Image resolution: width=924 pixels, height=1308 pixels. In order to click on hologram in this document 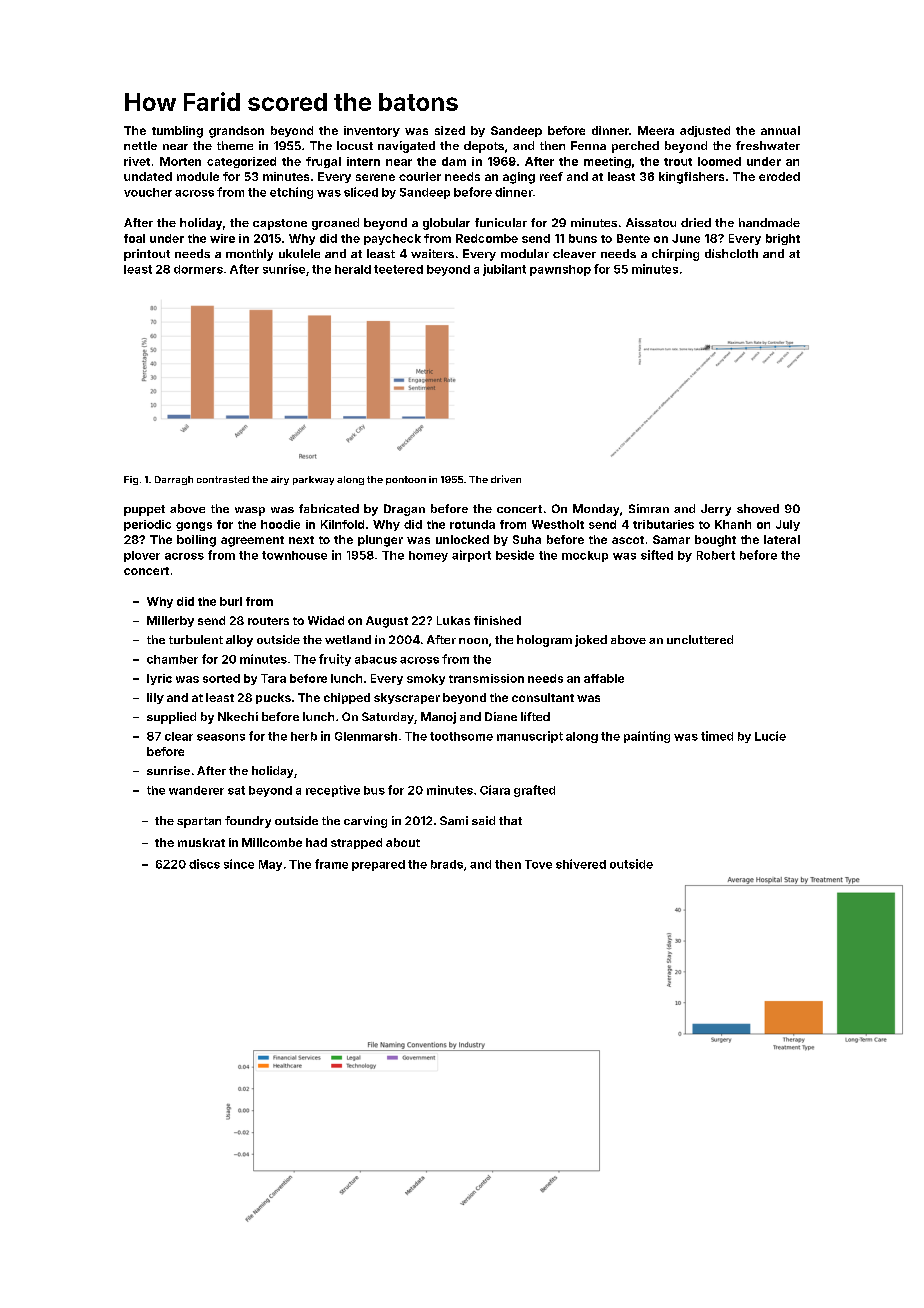, I will do `click(544, 641)`.
